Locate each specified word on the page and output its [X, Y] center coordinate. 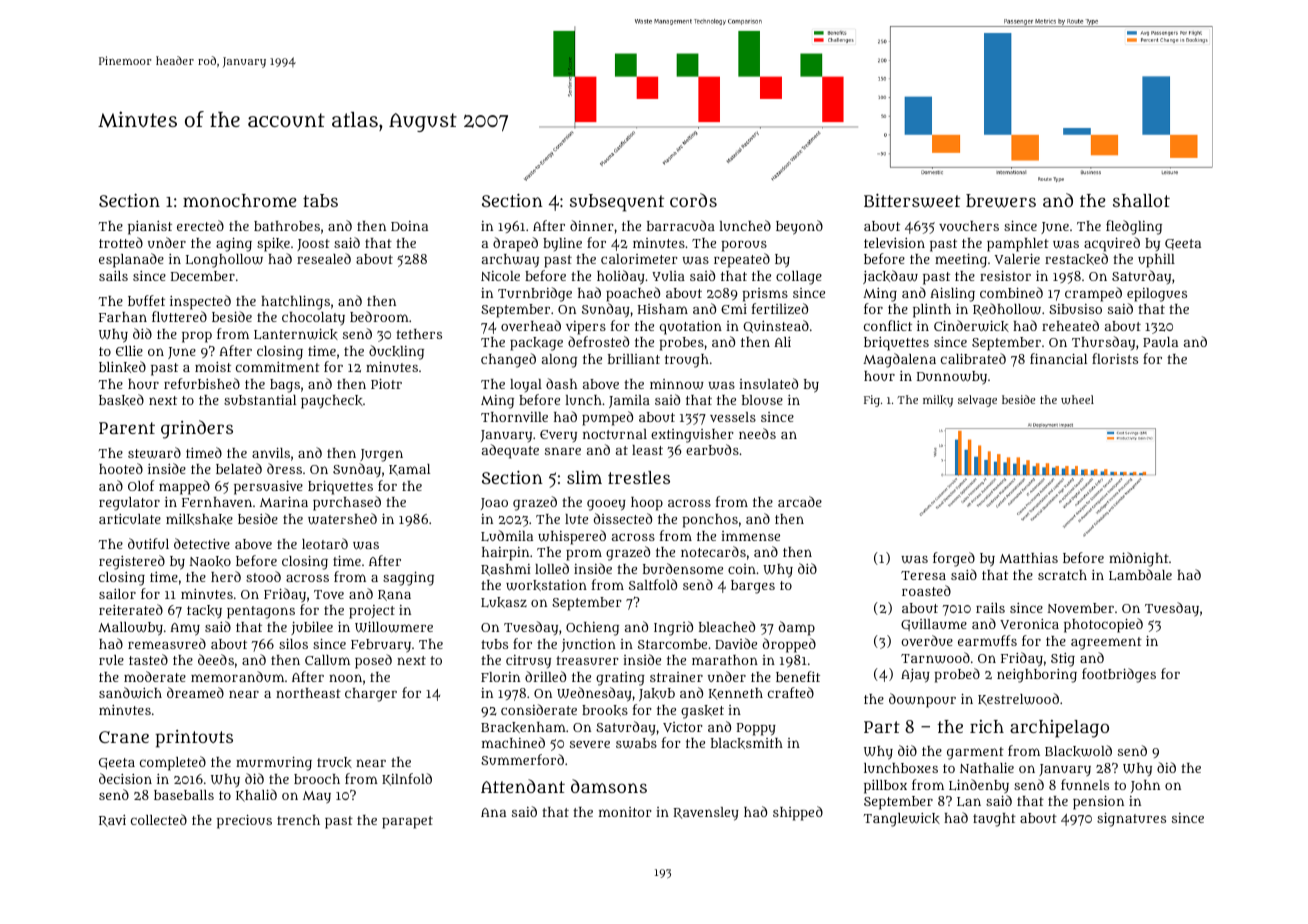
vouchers [969, 226]
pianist [150, 228]
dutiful [148, 543]
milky [938, 401]
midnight [1139, 559]
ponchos [710, 521]
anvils [271, 453]
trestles [639, 477]
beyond [799, 227]
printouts [194, 739]
